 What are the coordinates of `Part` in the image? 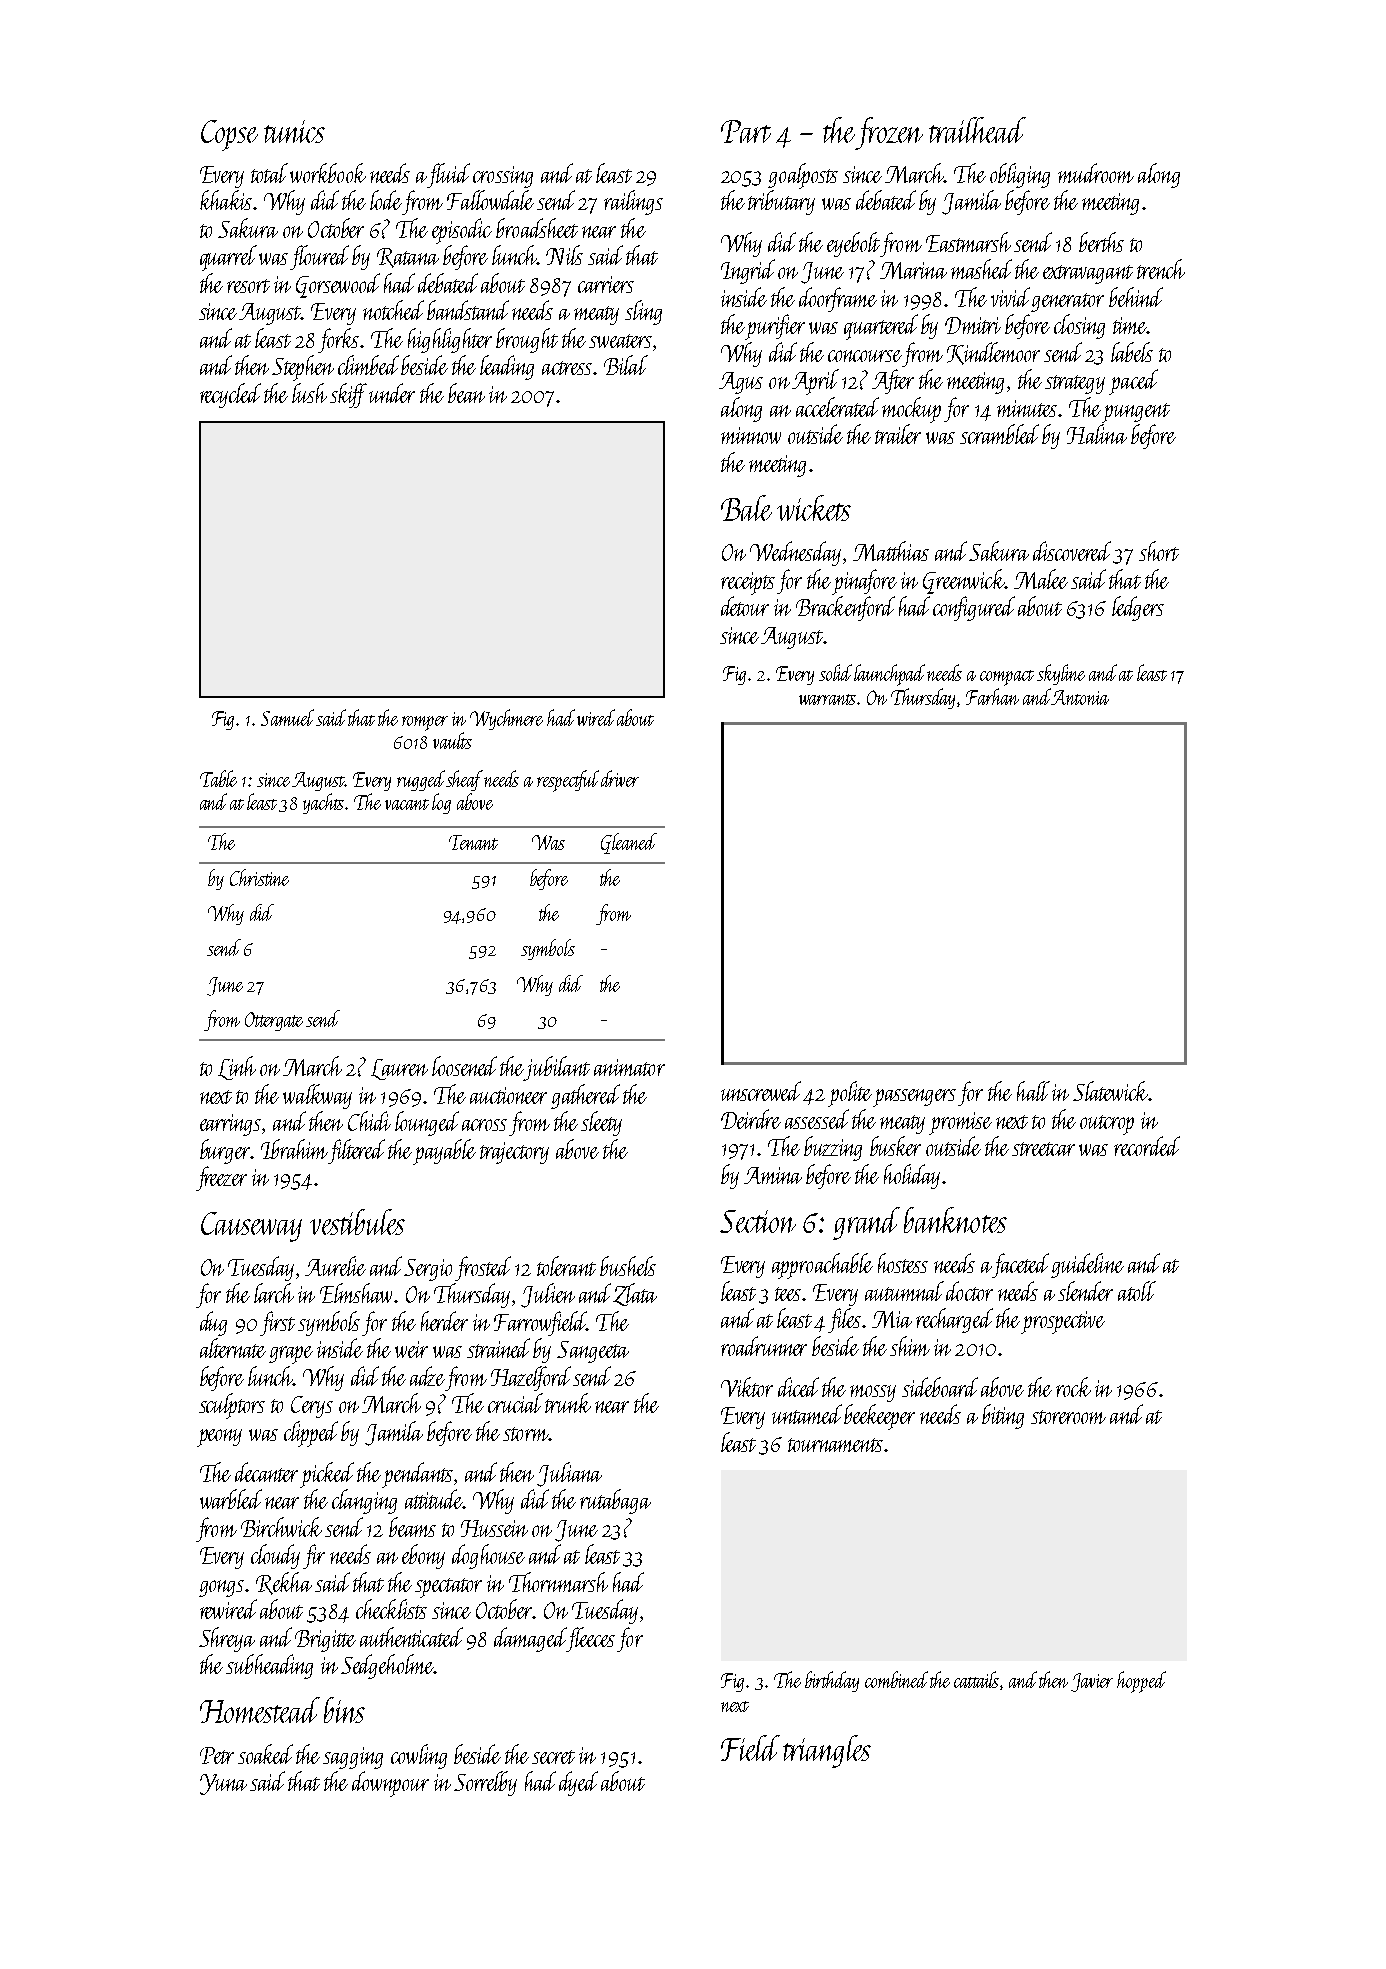 It's located at (746, 131).
